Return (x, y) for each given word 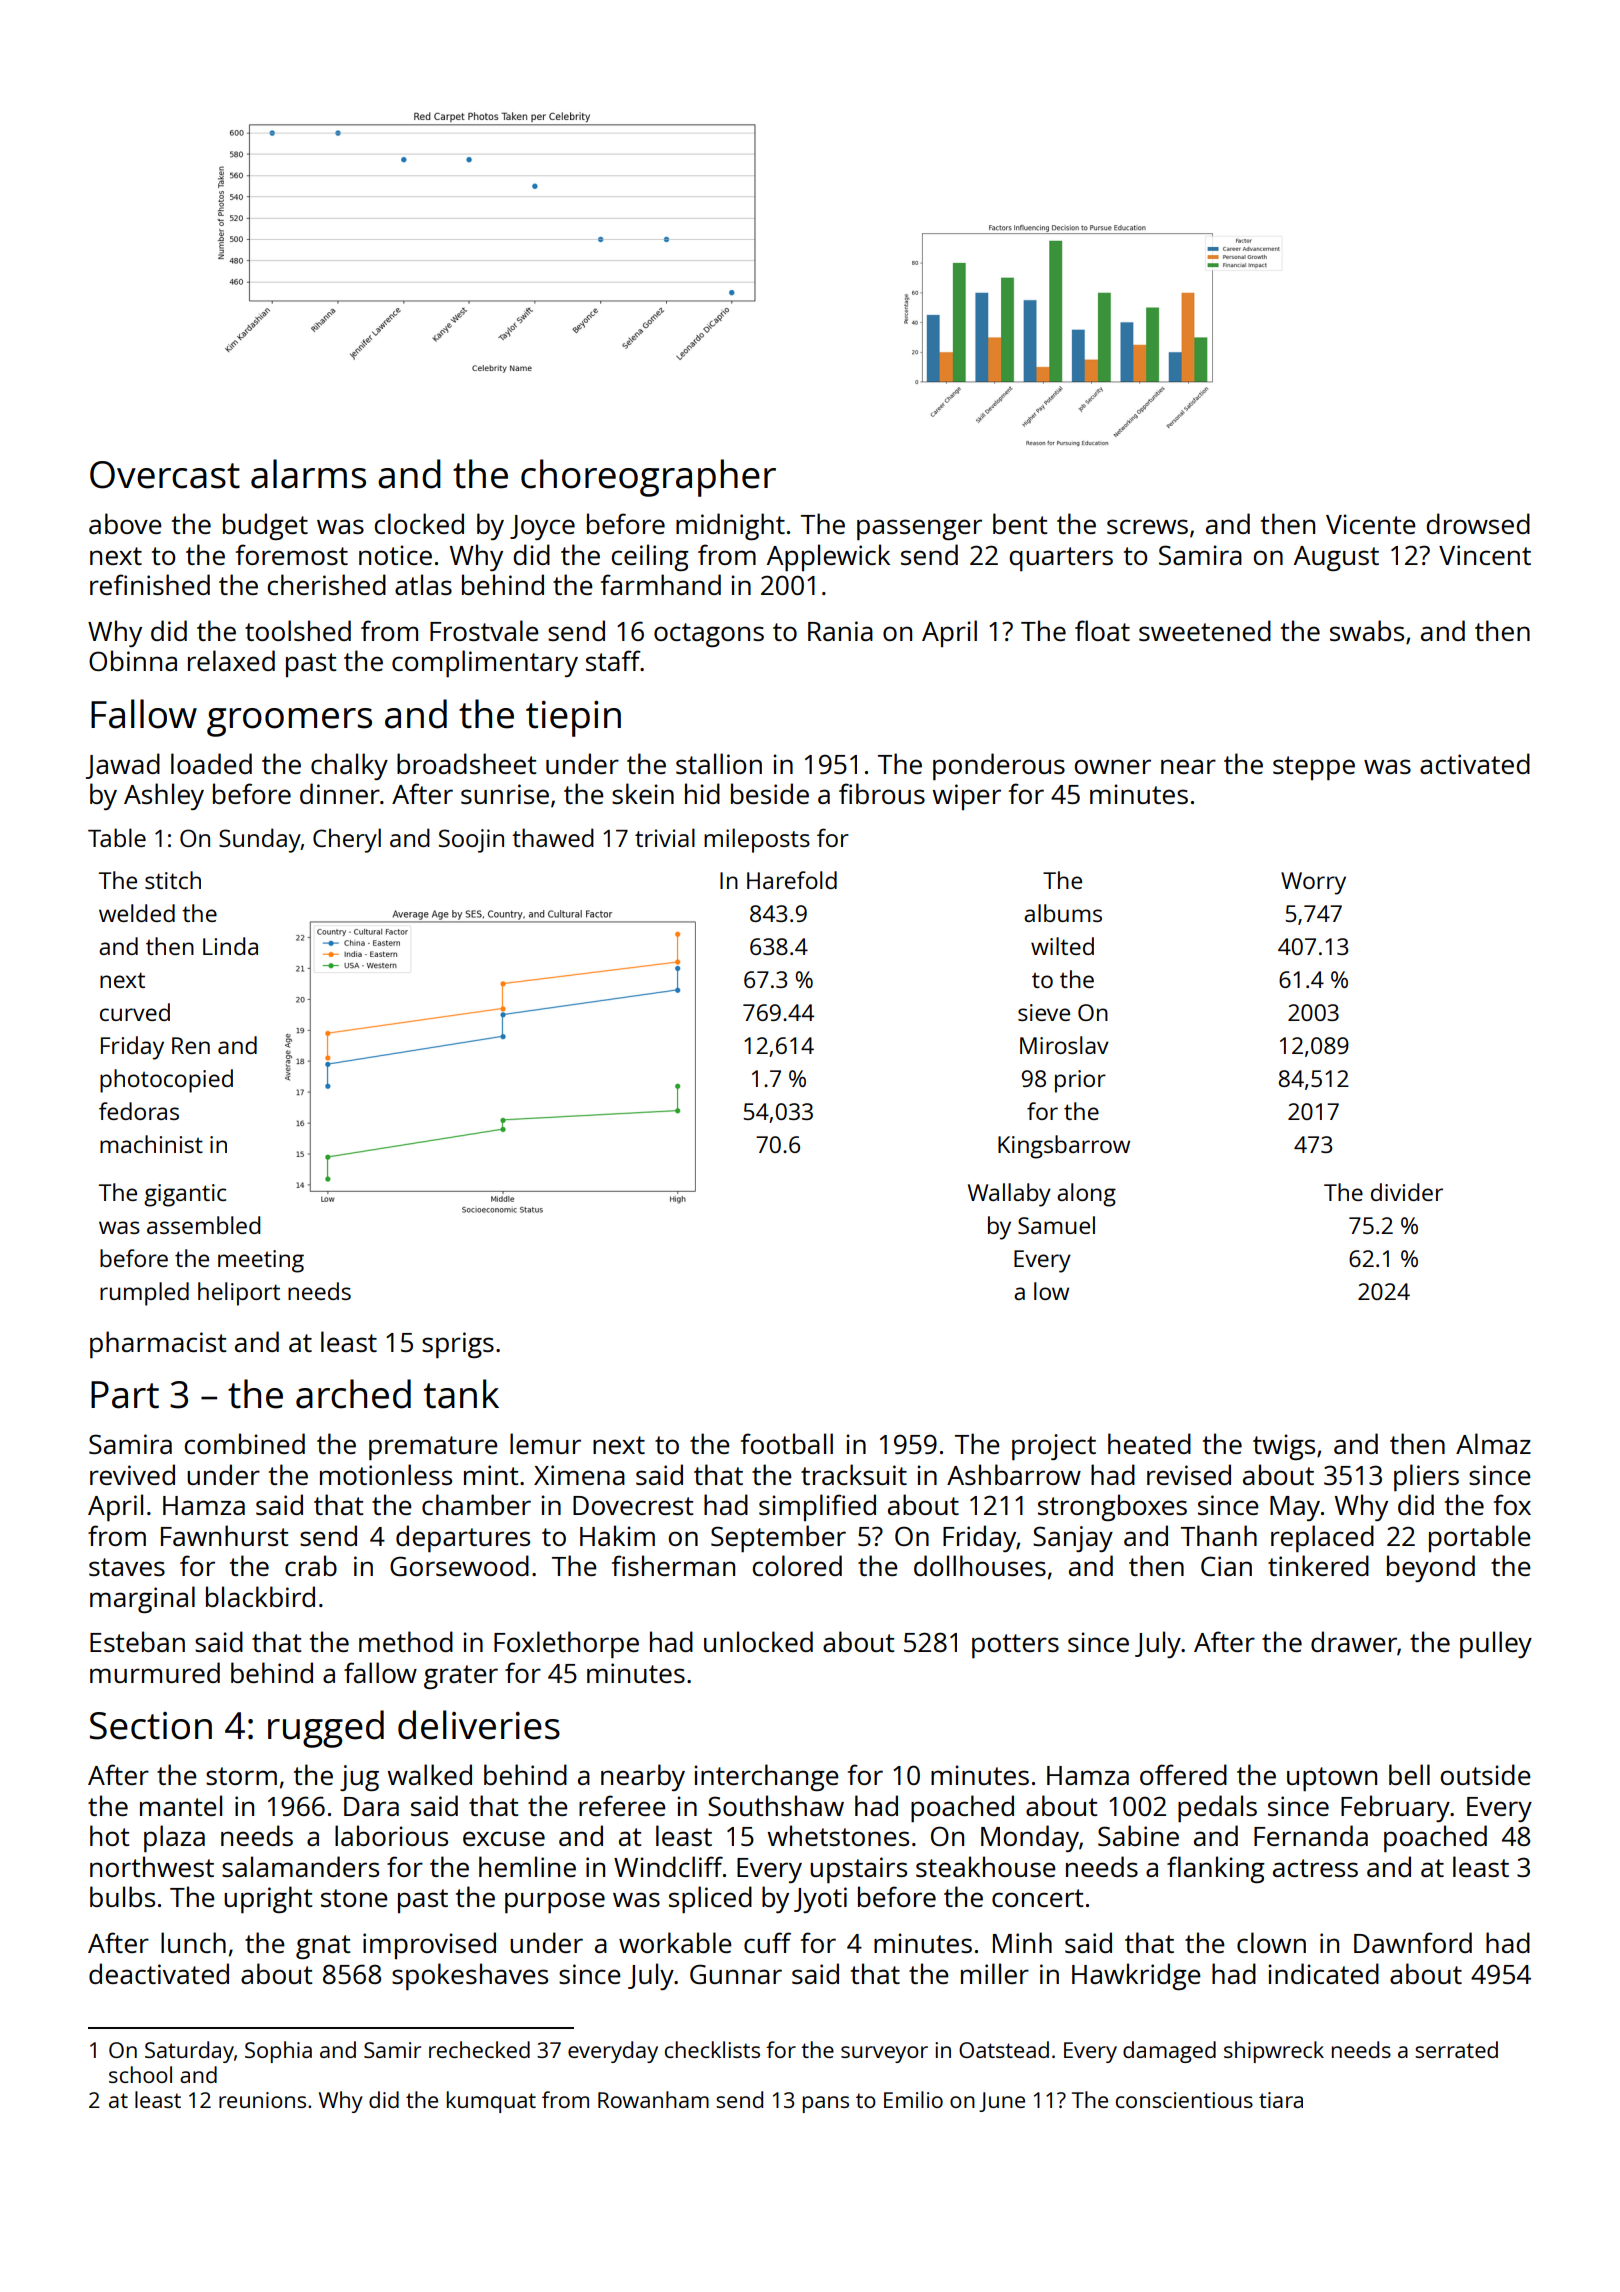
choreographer (648, 478)
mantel (181, 1805)
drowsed (1478, 523)
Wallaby (1009, 1195)
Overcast (165, 475)
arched (353, 1394)
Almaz (1493, 1443)
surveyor (884, 2054)
